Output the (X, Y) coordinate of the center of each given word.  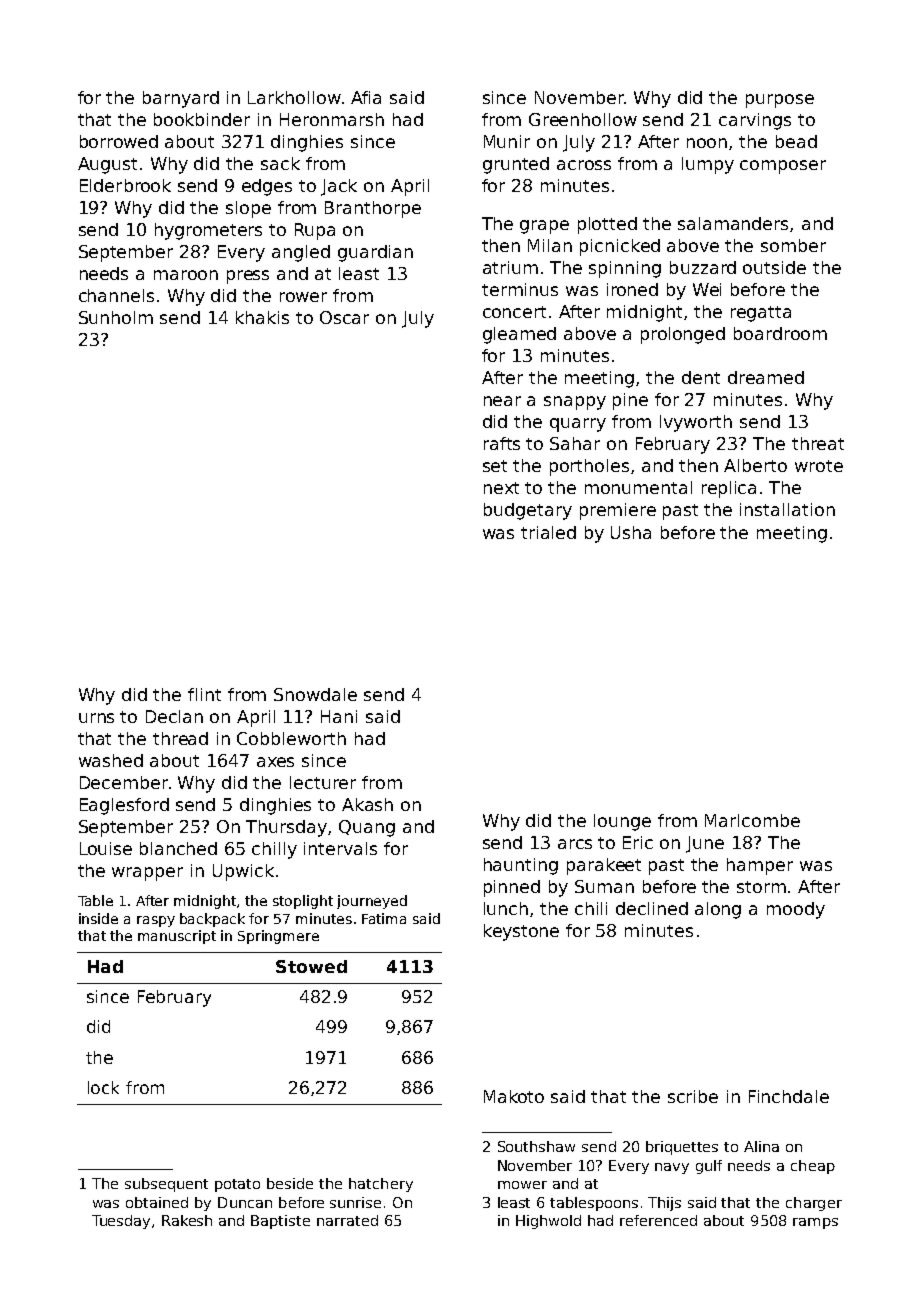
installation (787, 509)
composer (783, 167)
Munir (507, 141)
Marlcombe (752, 820)
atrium (510, 267)
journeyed (372, 902)
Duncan (245, 1202)
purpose (780, 101)
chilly (274, 850)
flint (204, 694)
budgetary (528, 511)
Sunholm (116, 317)
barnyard (181, 99)
